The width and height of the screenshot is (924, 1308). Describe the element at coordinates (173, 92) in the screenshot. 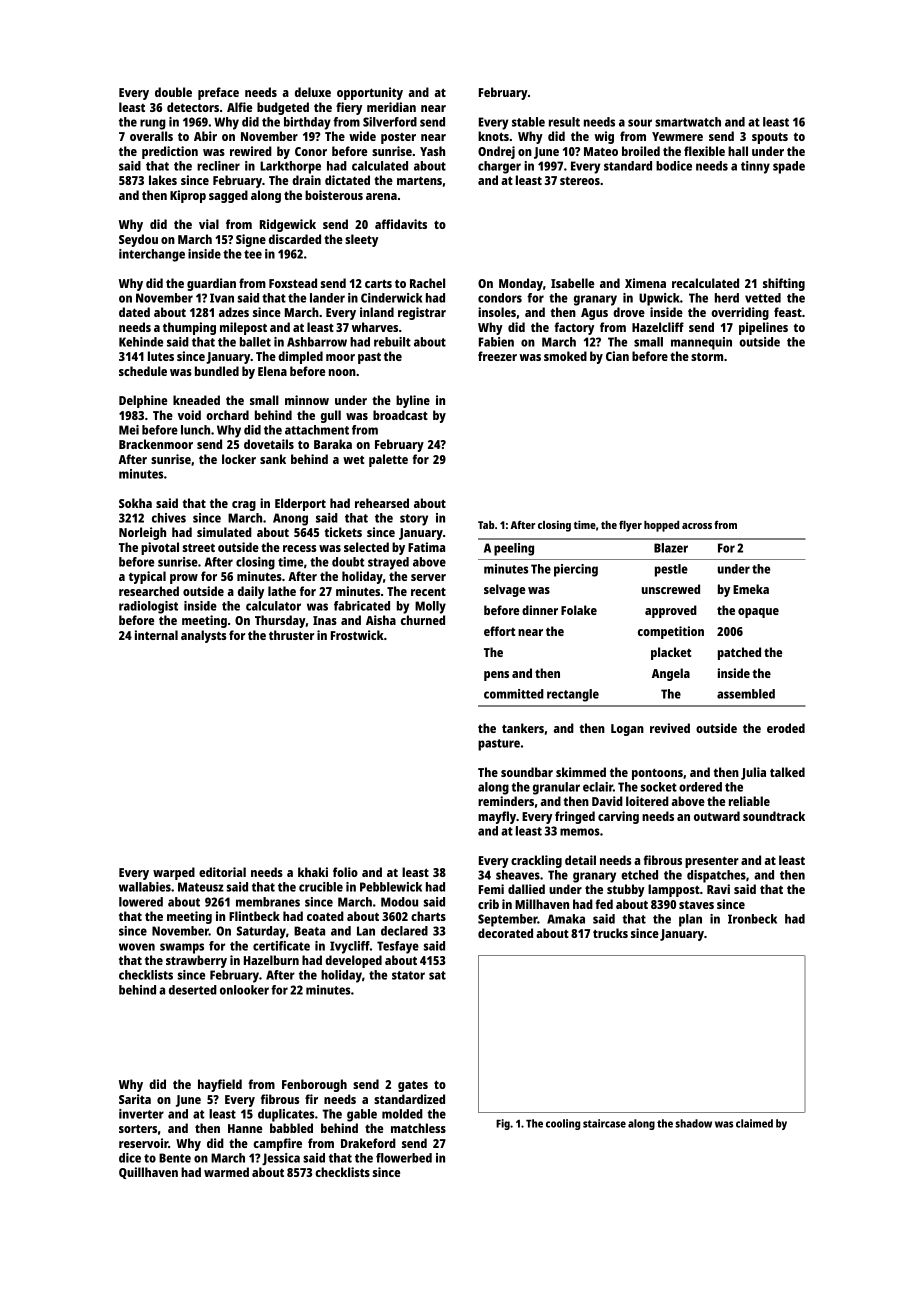

I see `double` at that location.
